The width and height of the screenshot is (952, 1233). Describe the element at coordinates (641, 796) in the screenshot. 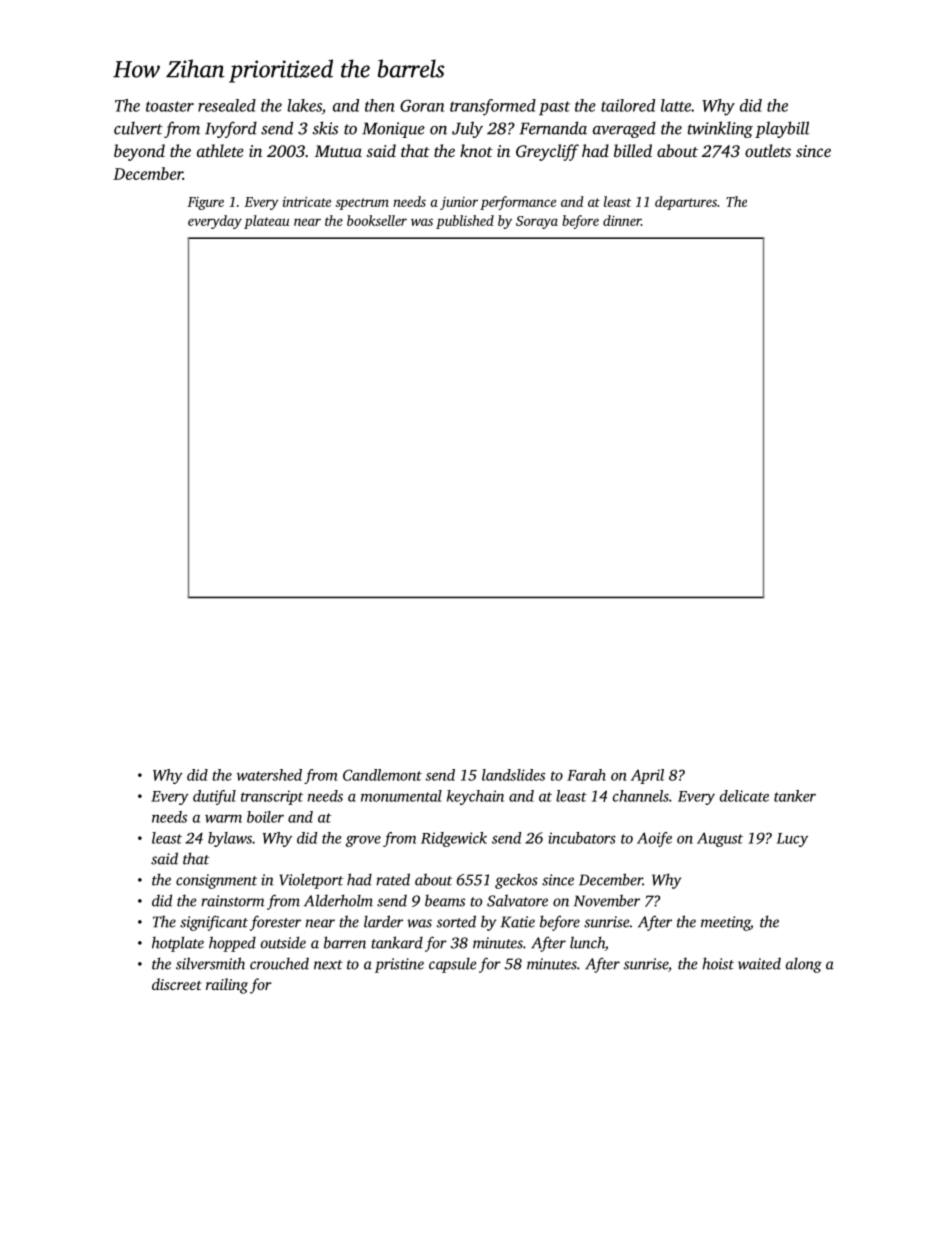

I see `channels` at that location.
